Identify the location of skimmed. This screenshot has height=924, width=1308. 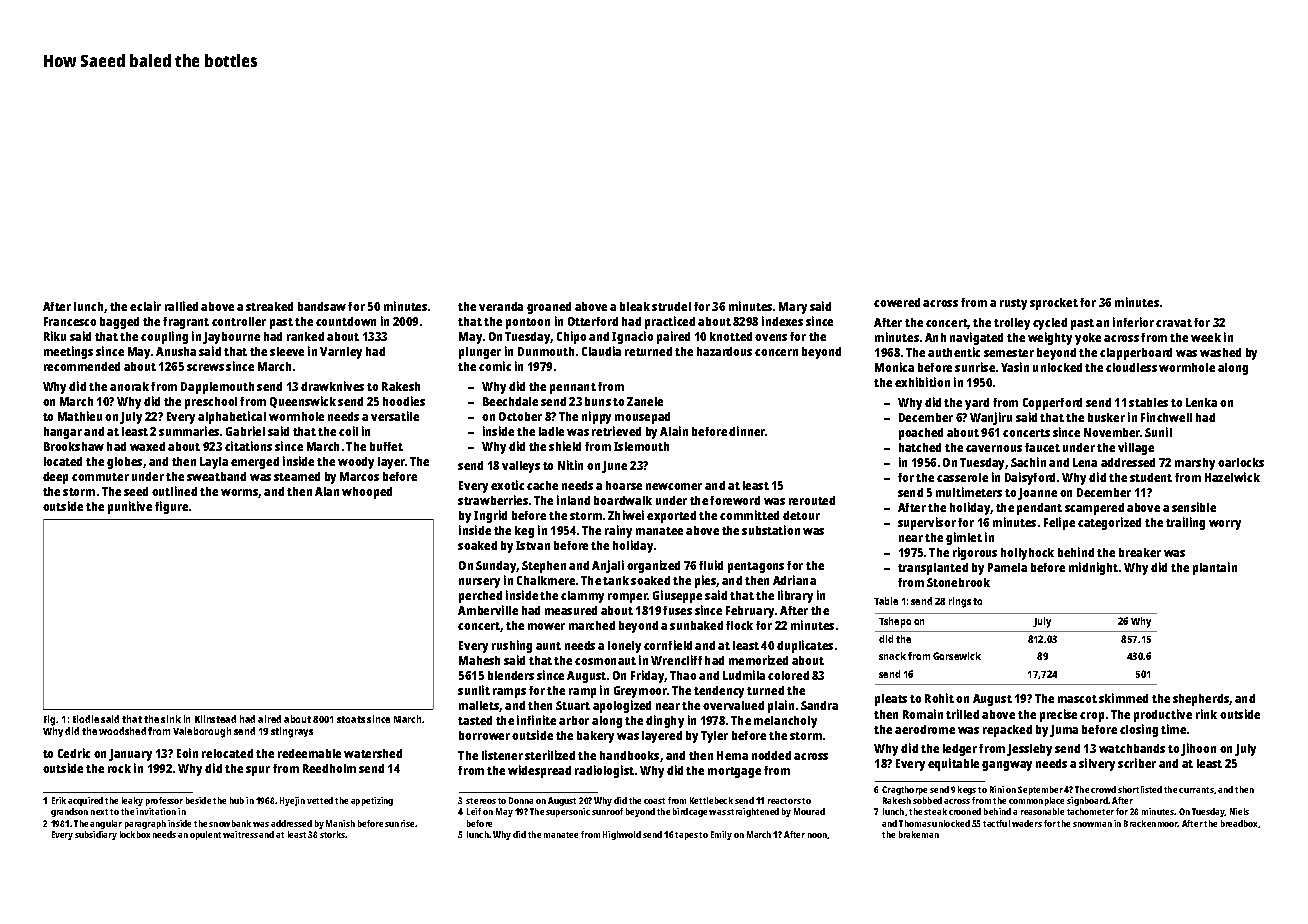
(1123, 698).
